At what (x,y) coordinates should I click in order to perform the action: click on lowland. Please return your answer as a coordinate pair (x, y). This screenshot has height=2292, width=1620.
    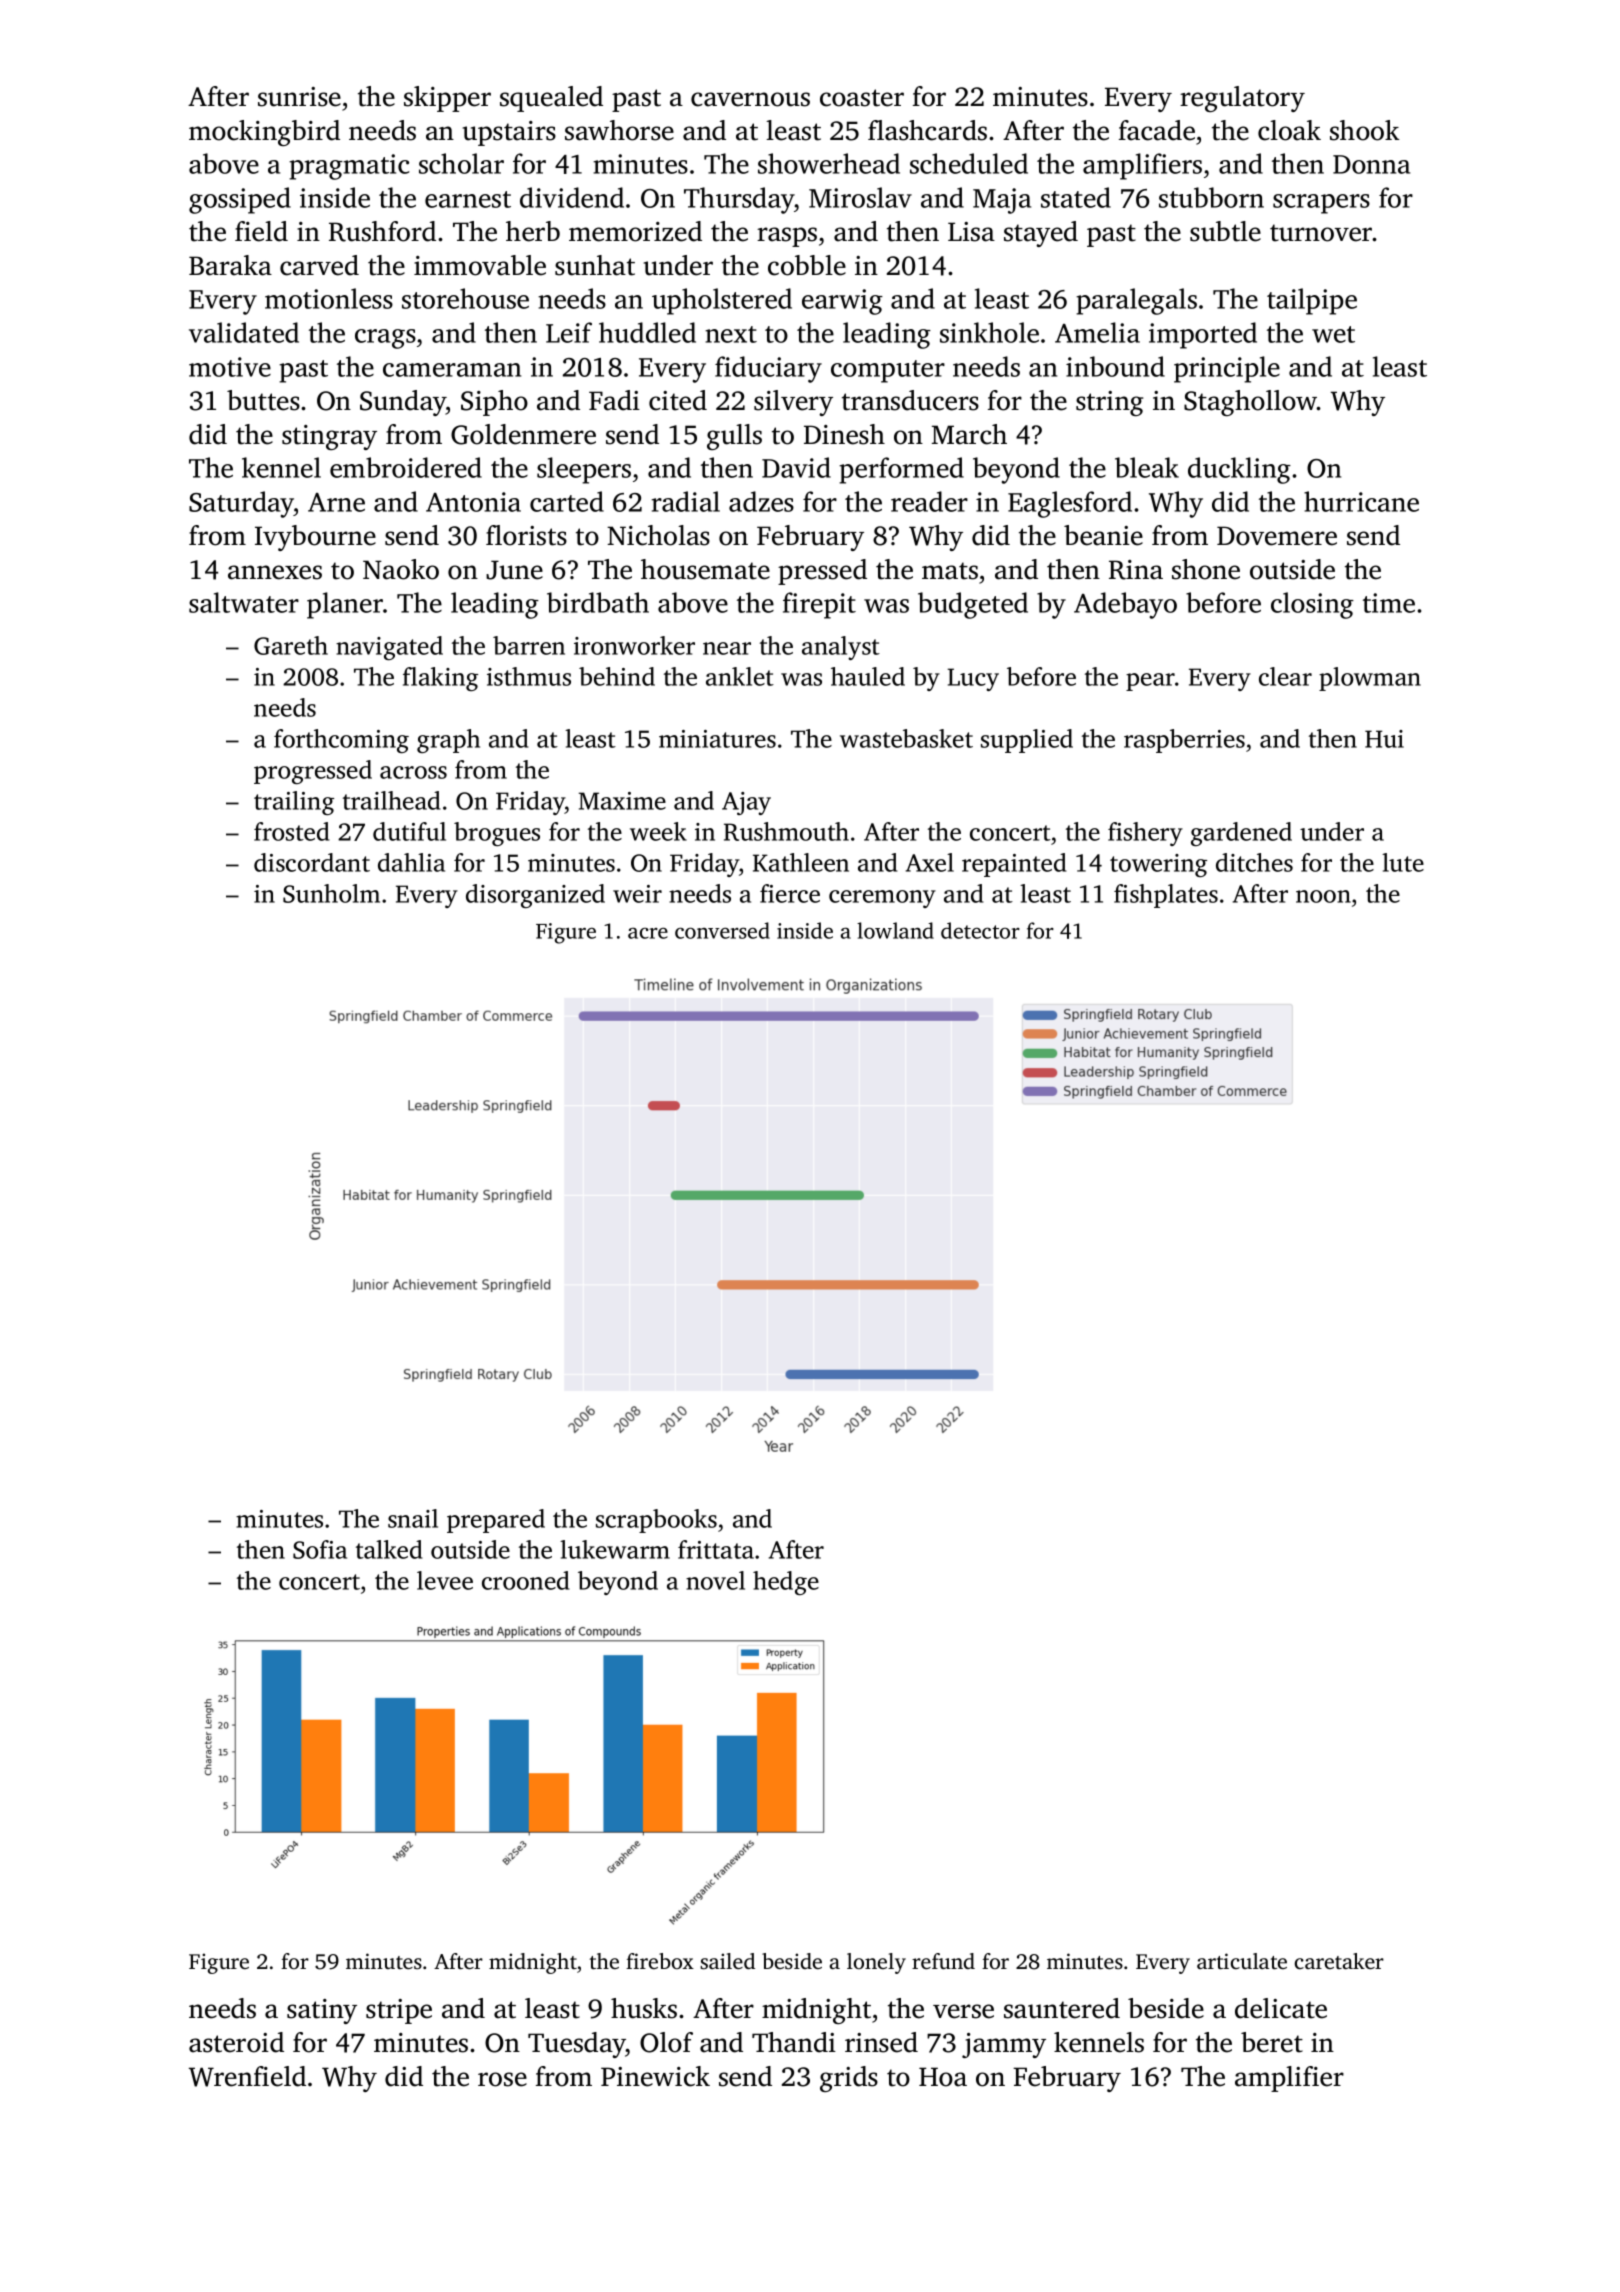
    Looking at the image, I should click on (895, 930).
